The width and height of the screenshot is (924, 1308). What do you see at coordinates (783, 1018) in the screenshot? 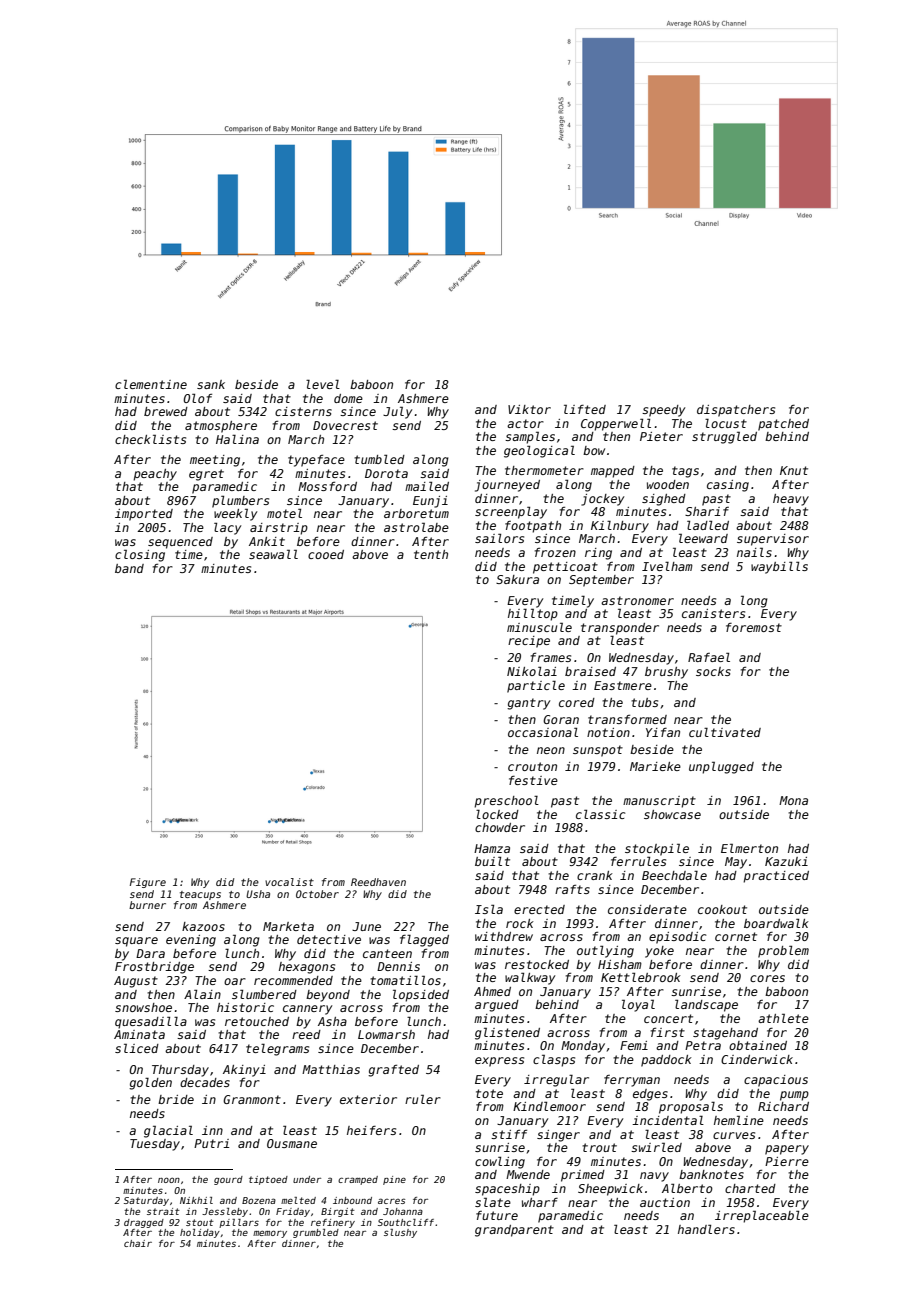
I see `athlete` at bounding box center [783, 1018].
